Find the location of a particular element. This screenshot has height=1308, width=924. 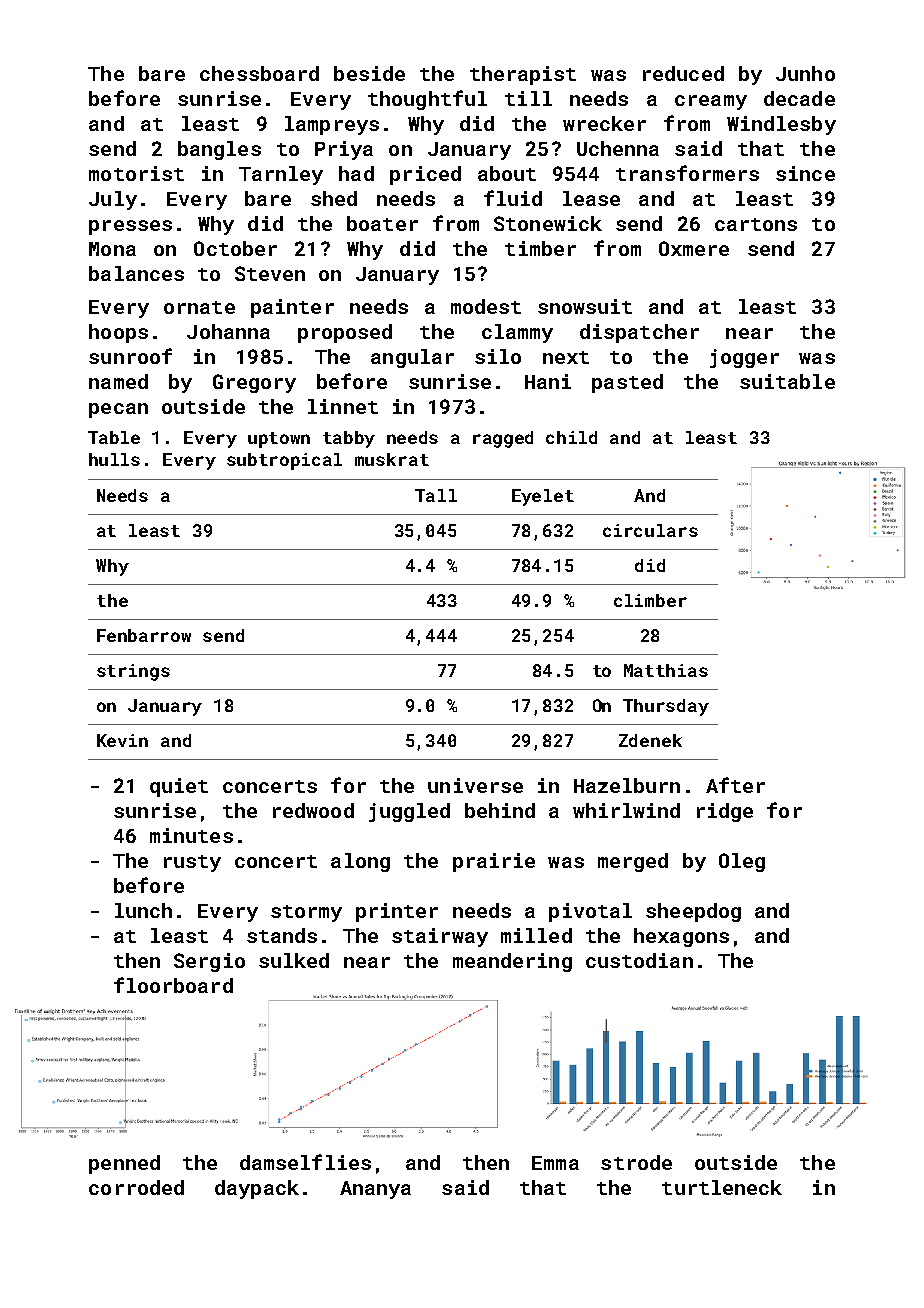

floorboard is located at coordinates (173, 985).
